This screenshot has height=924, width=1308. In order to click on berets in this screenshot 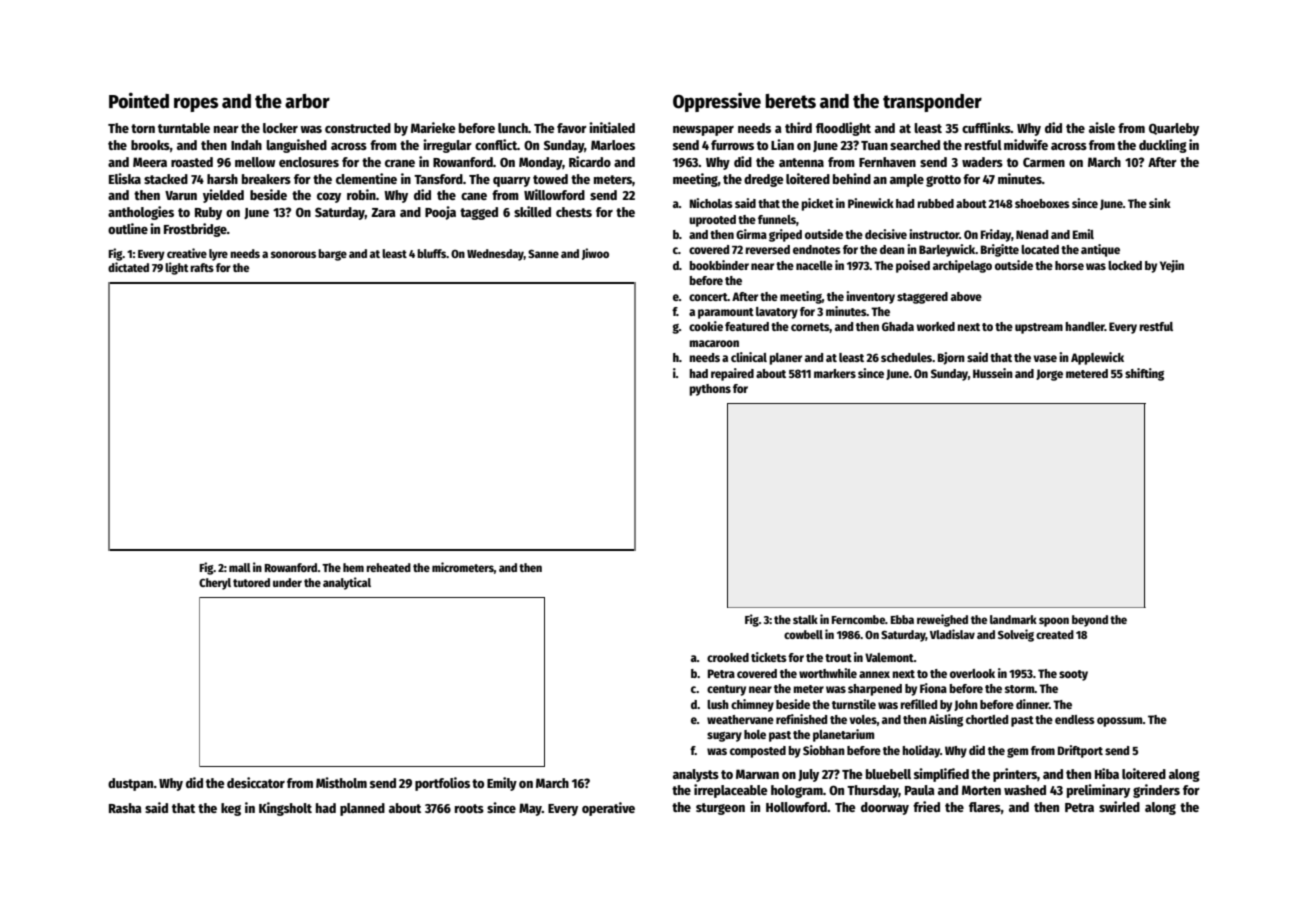, I will do `click(790, 101)`.
